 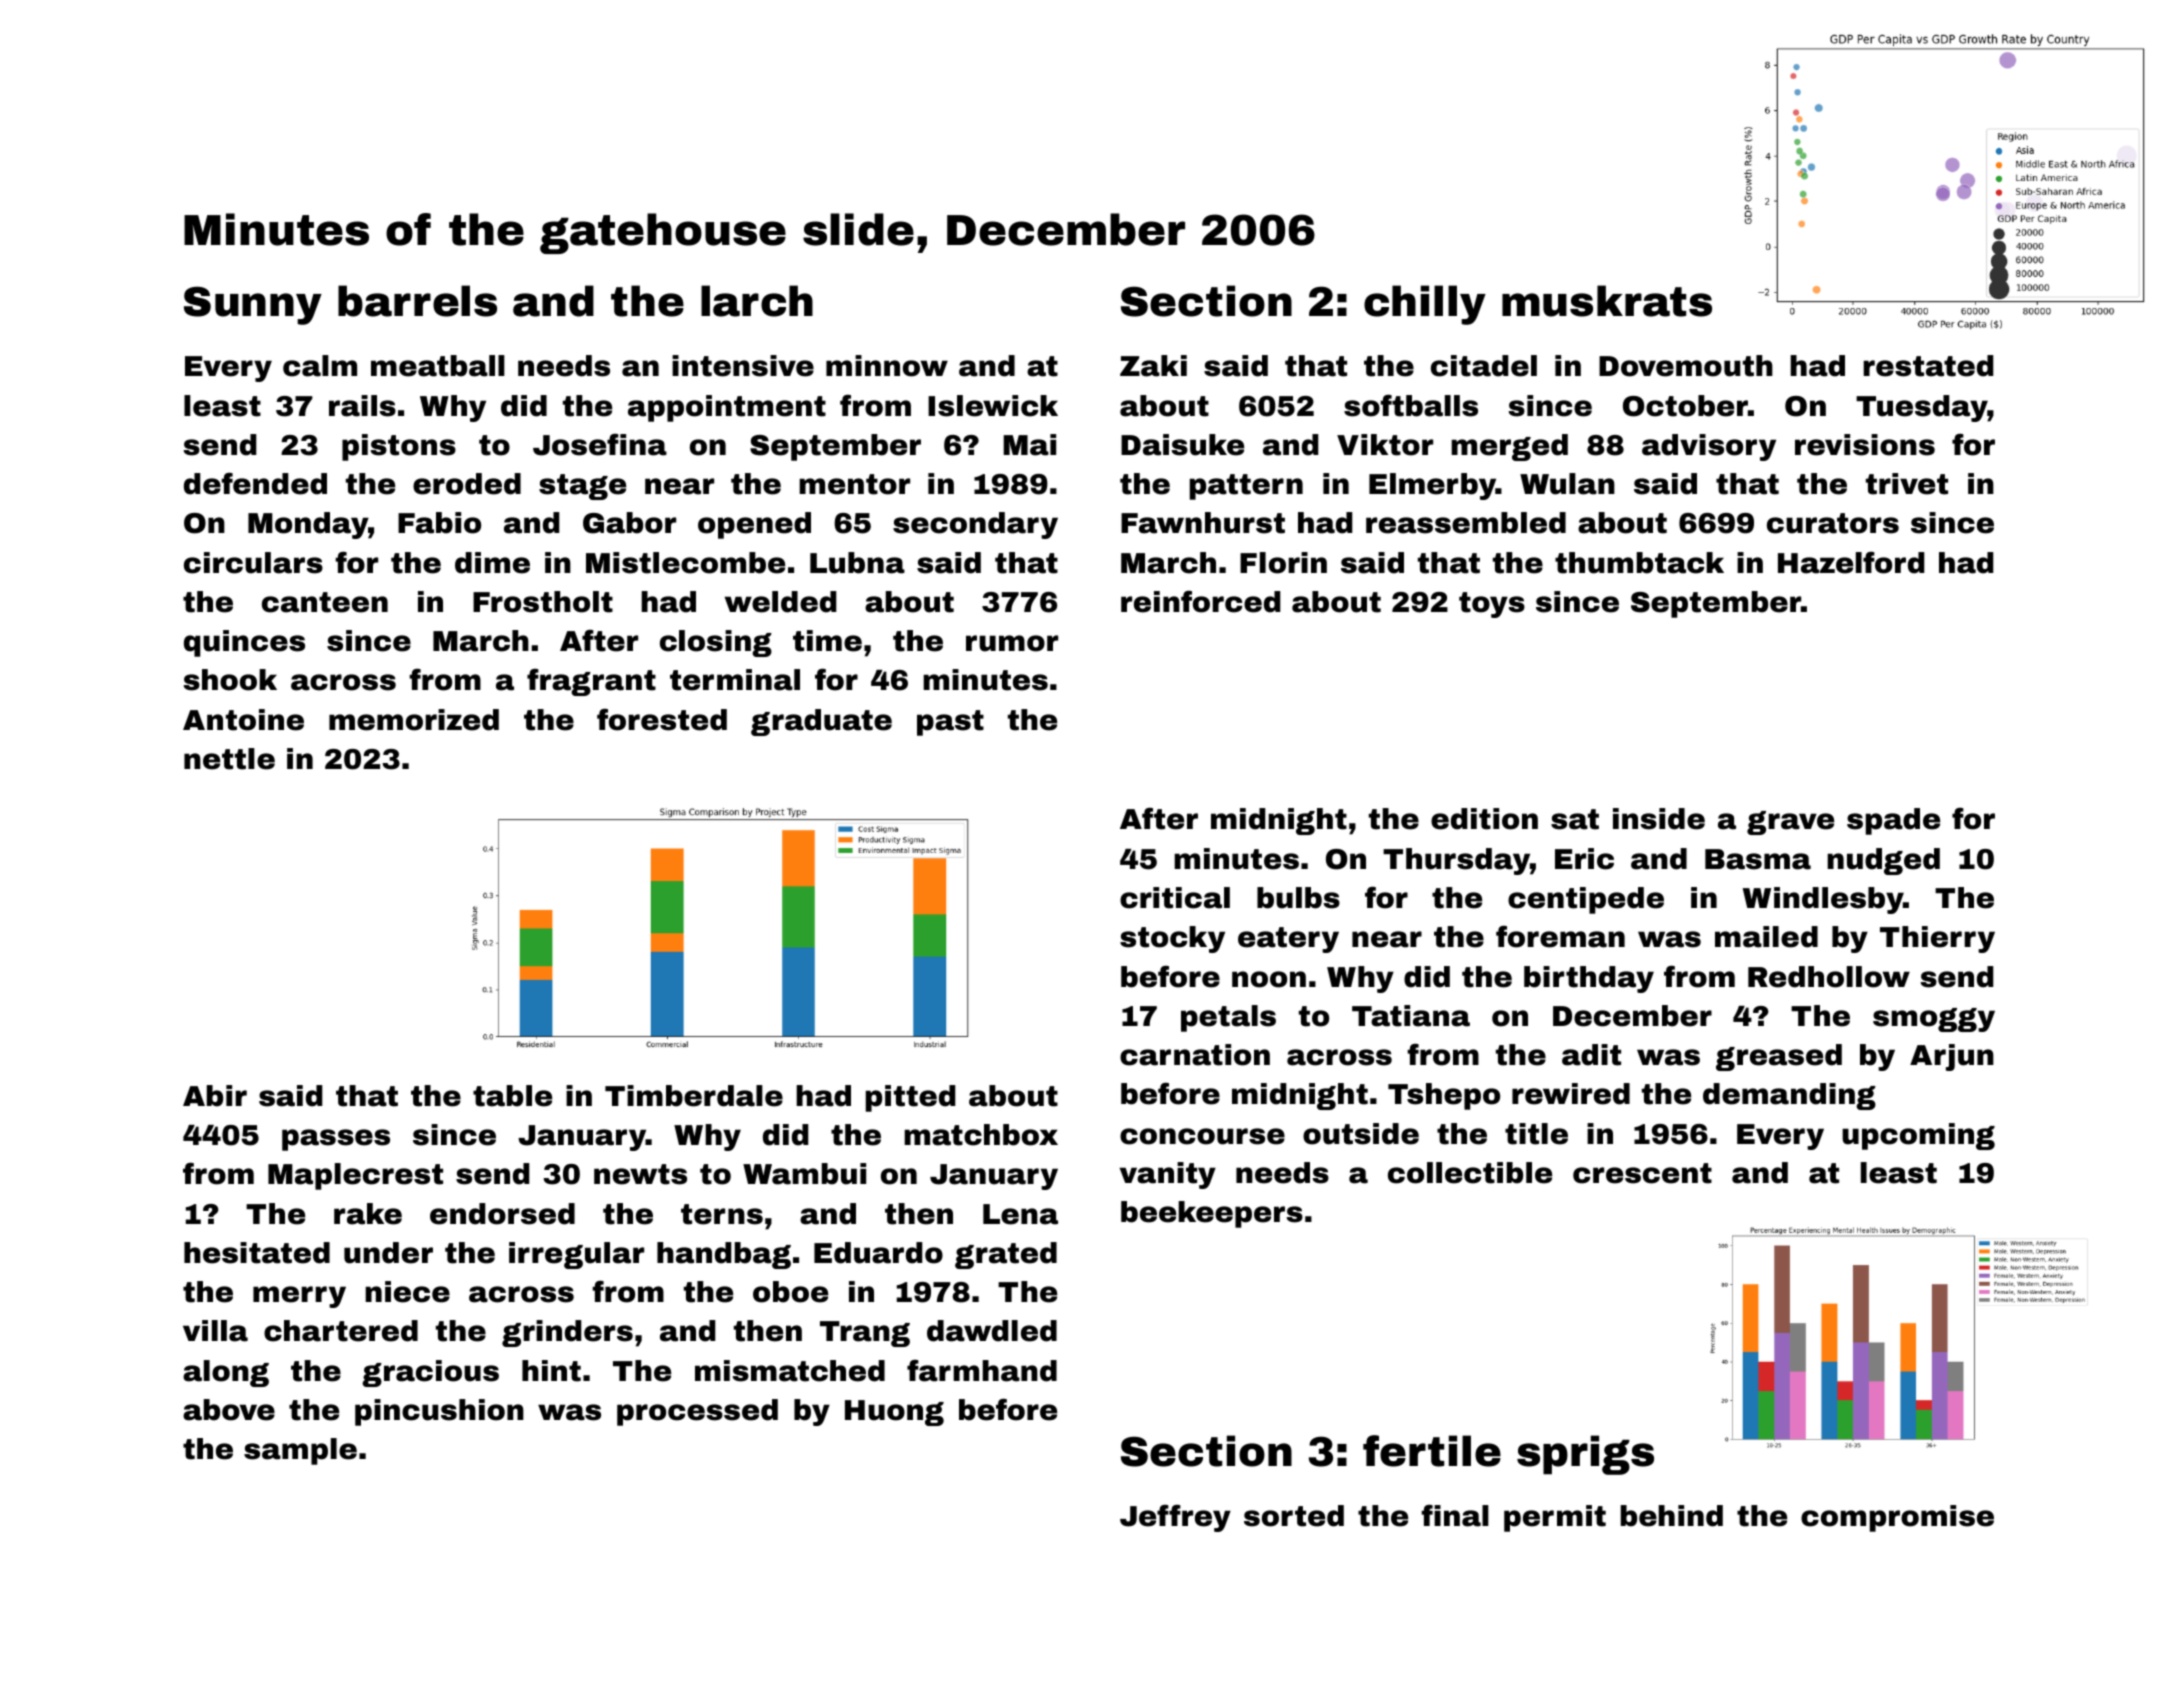 I want to click on sample, so click(x=300, y=1451).
